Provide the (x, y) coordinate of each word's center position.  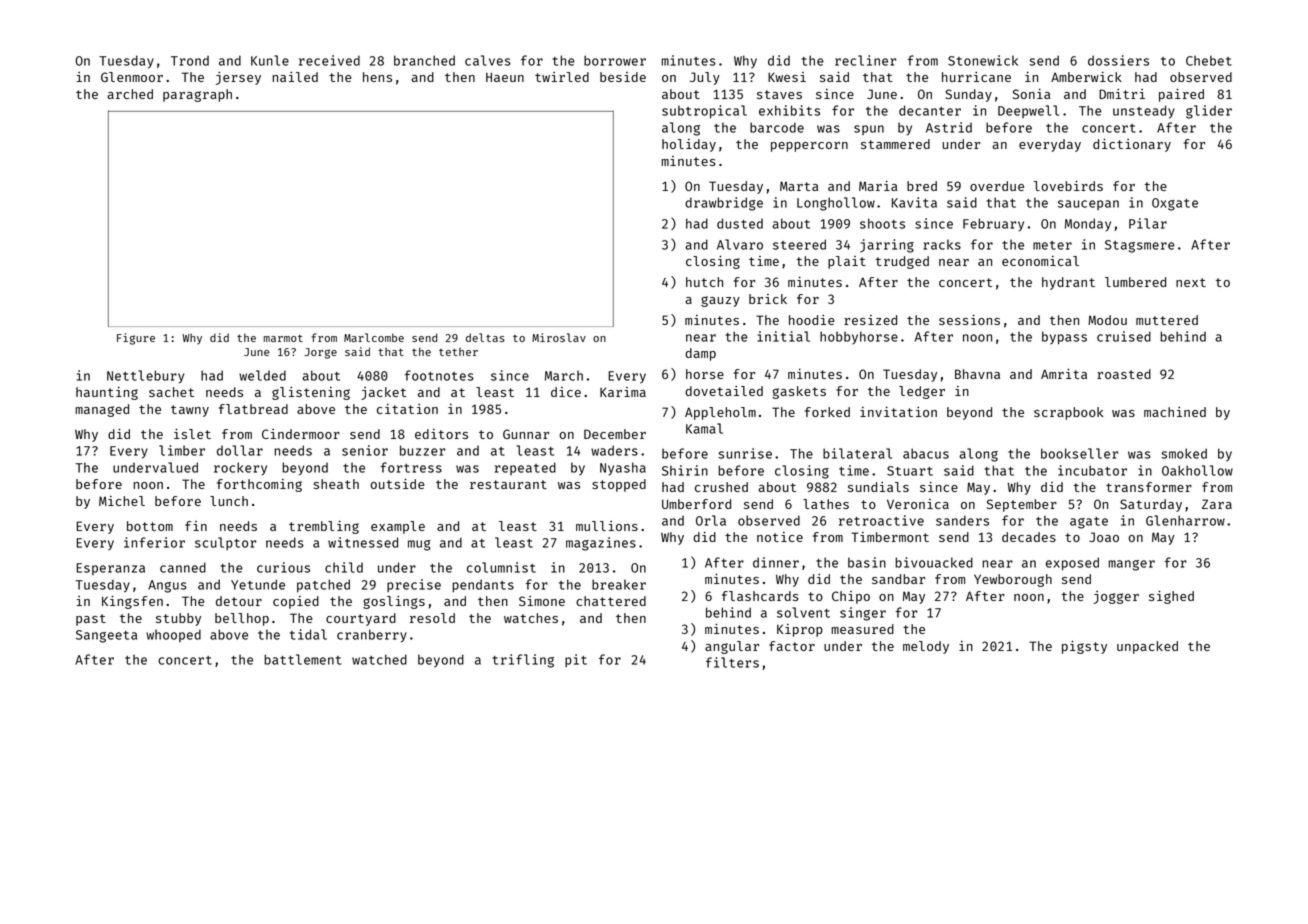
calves (488, 60)
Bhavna (977, 374)
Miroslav (559, 337)
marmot (283, 338)
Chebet (1209, 60)
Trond (190, 61)
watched (379, 659)
